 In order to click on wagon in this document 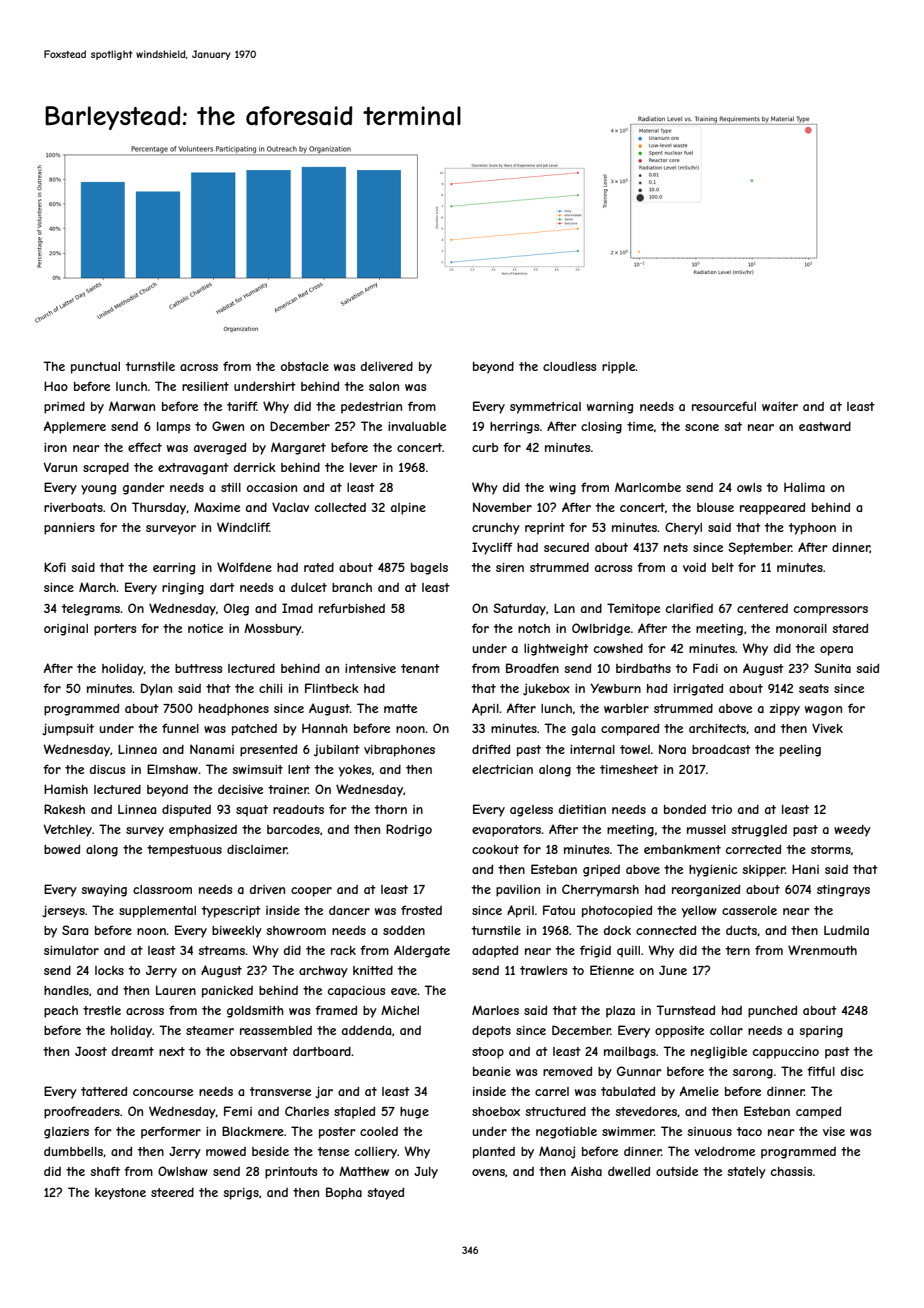, I will do `click(823, 711)`.
